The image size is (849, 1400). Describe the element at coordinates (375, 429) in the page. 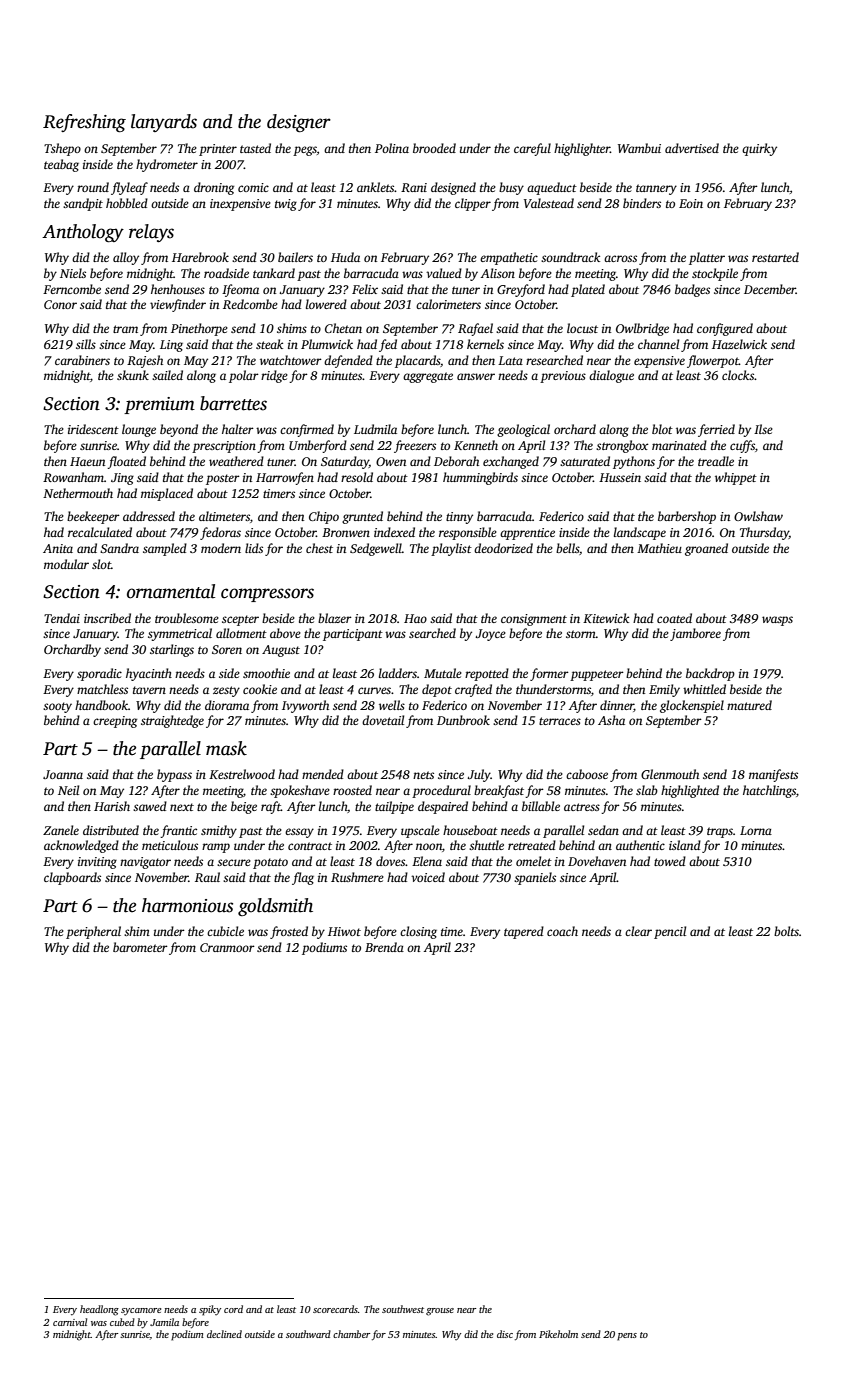

I see `Ludmila` at that location.
